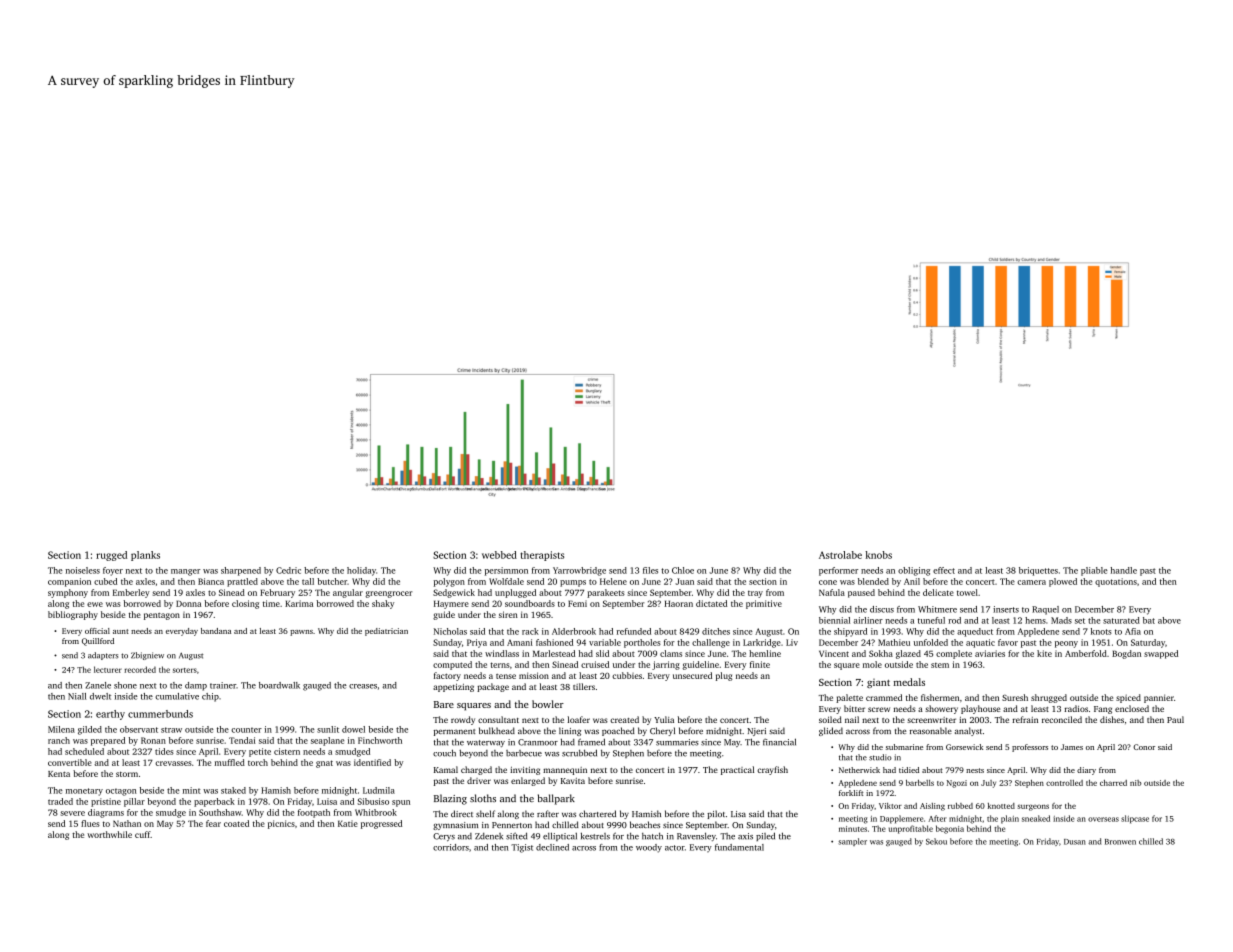 Image resolution: width=1233 pixels, height=952 pixels. Describe the element at coordinates (69, 582) in the screenshot. I see `companion` at that location.
